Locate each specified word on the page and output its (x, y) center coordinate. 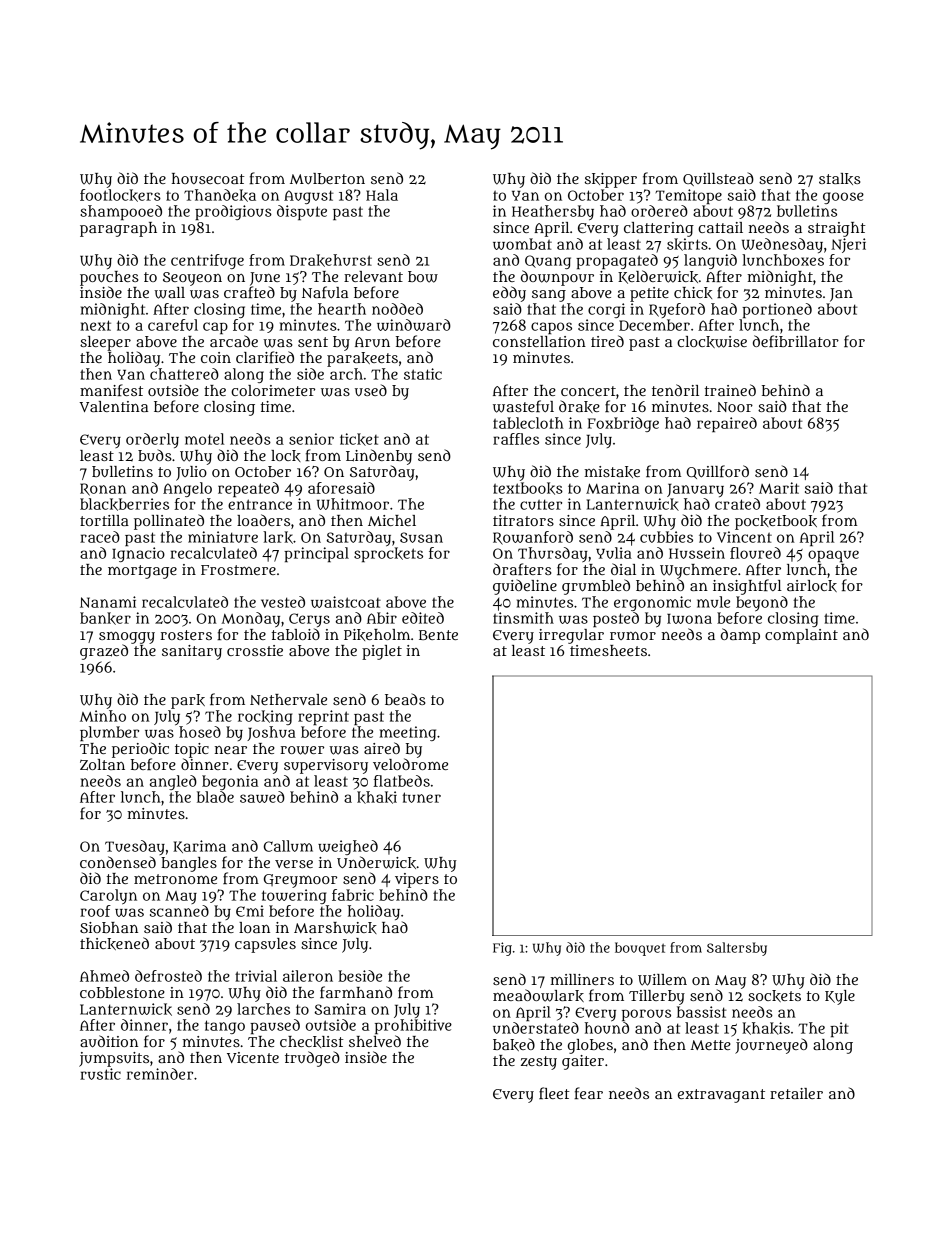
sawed (262, 797)
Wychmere (698, 571)
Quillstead (718, 179)
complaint (801, 636)
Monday (251, 619)
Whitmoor (353, 504)
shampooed (121, 212)
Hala (382, 195)
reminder (160, 1074)
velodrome (410, 764)
